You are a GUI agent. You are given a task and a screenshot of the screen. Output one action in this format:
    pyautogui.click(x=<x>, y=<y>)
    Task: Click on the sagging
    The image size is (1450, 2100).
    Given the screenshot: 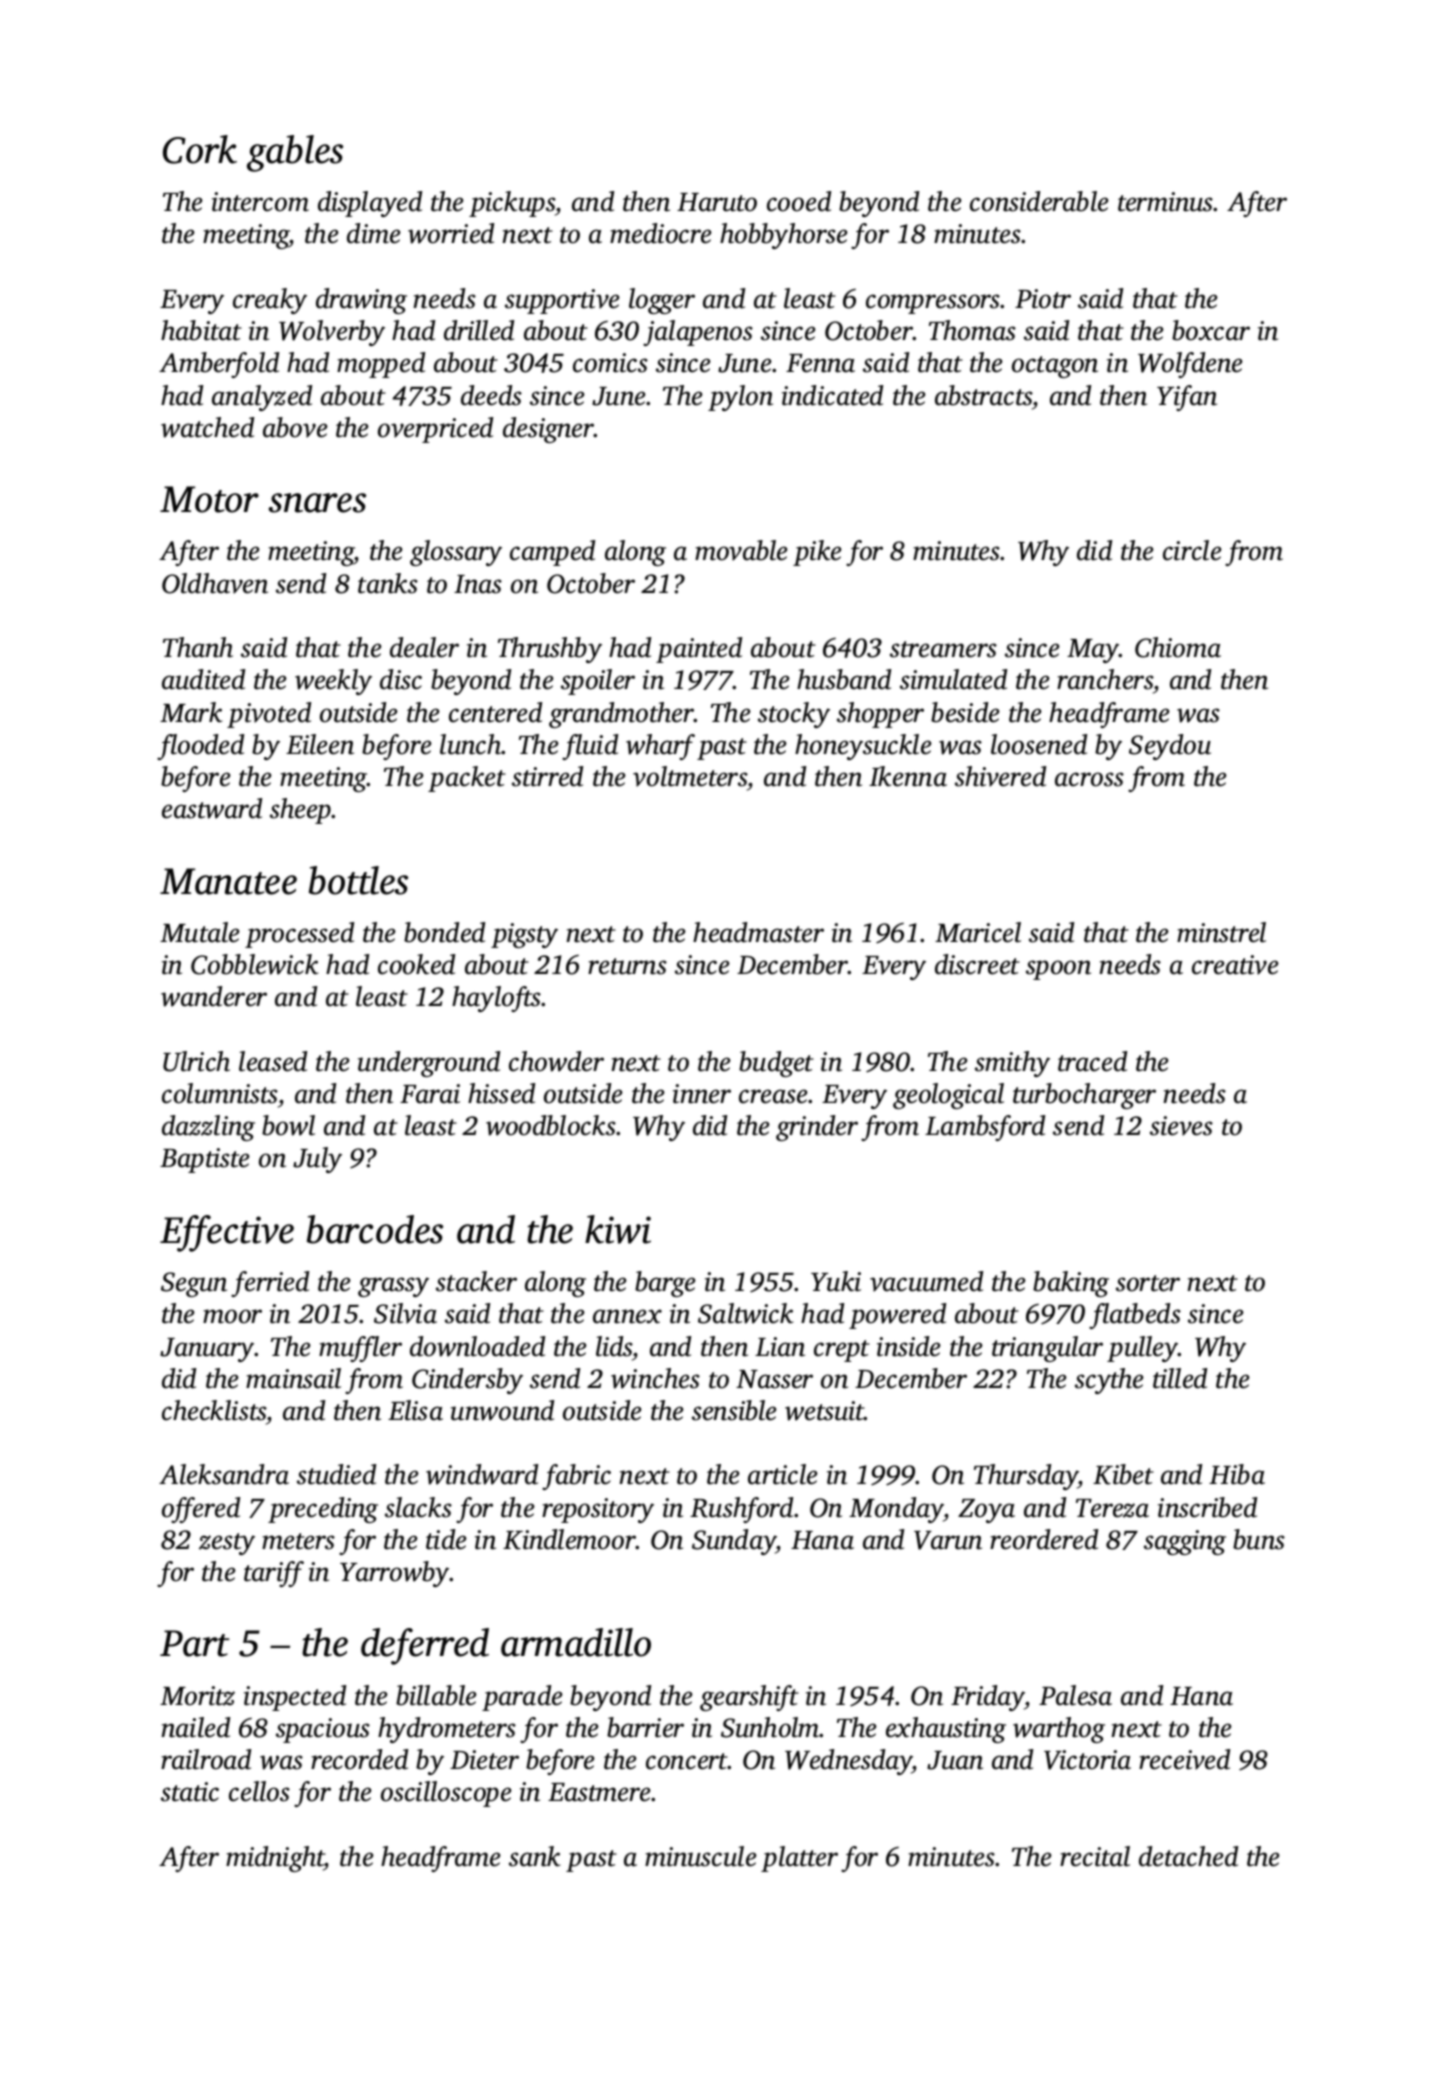 What is the action you would take?
    pyautogui.click(x=1185, y=1542)
